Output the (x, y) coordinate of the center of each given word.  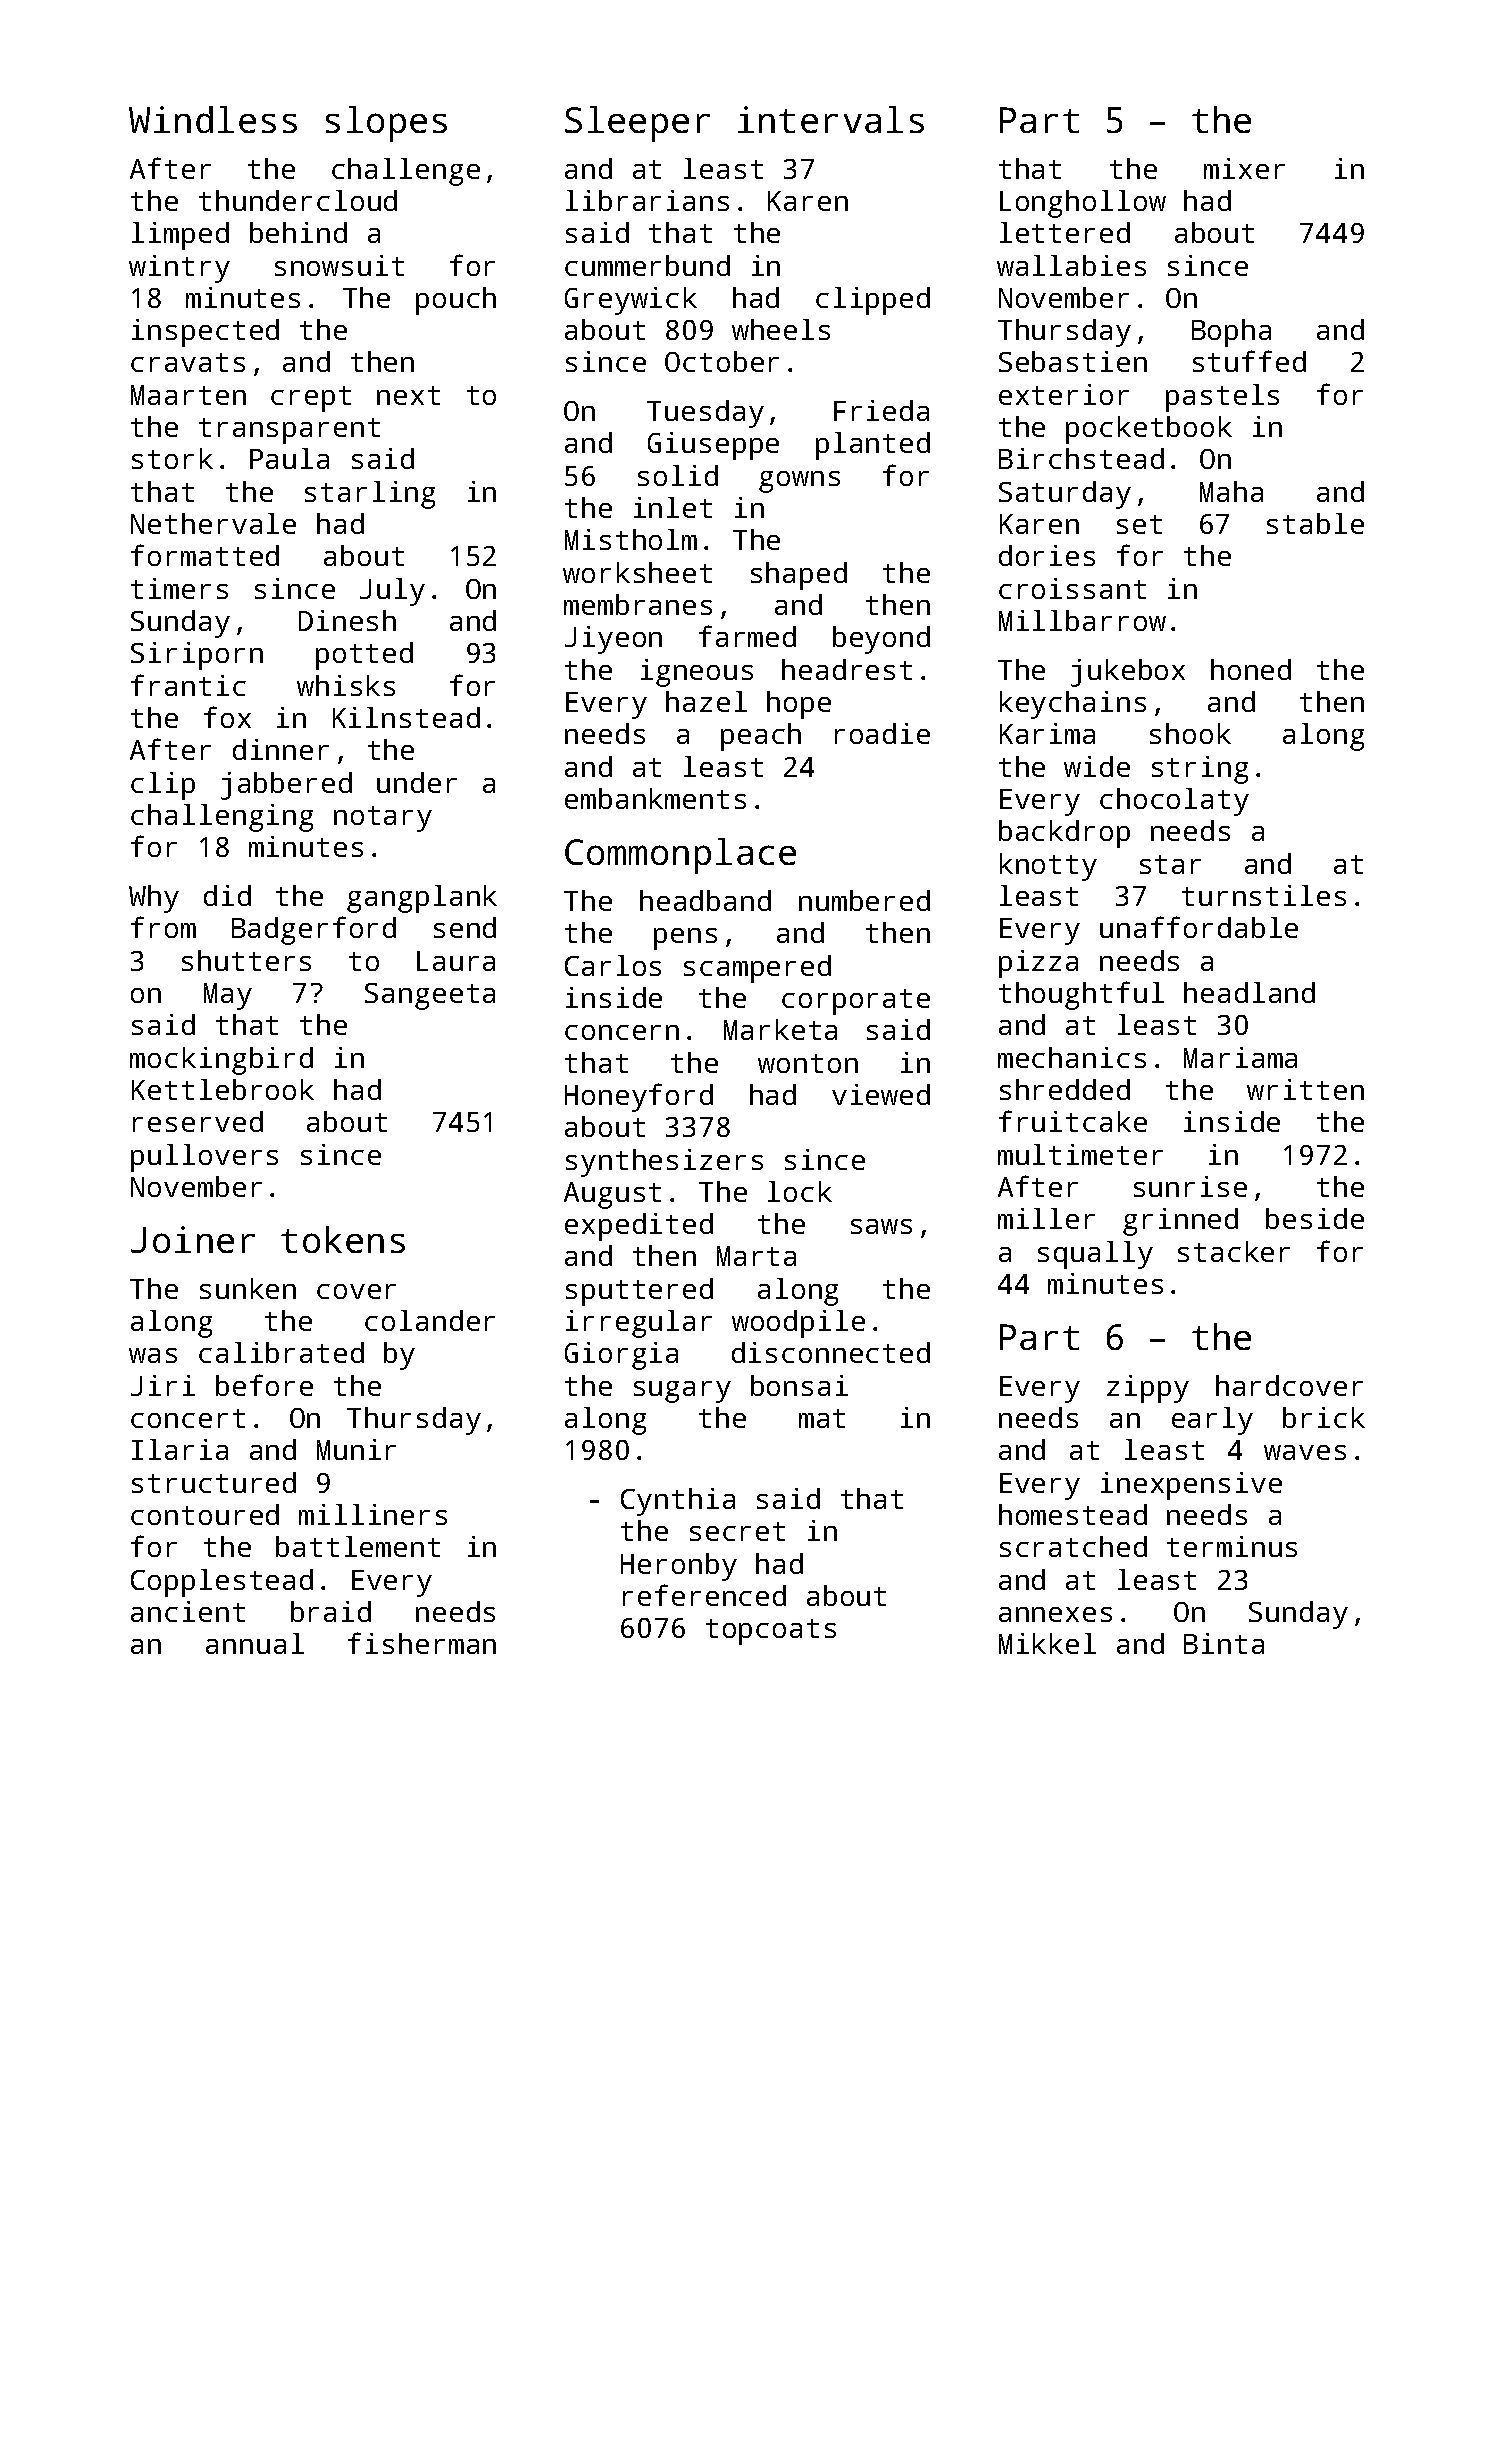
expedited (639, 1227)
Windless (213, 119)
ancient (188, 1611)
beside (1315, 1218)
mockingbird (221, 1061)
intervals (831, 119)
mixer (1244, 168)
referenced (704, 1595)
